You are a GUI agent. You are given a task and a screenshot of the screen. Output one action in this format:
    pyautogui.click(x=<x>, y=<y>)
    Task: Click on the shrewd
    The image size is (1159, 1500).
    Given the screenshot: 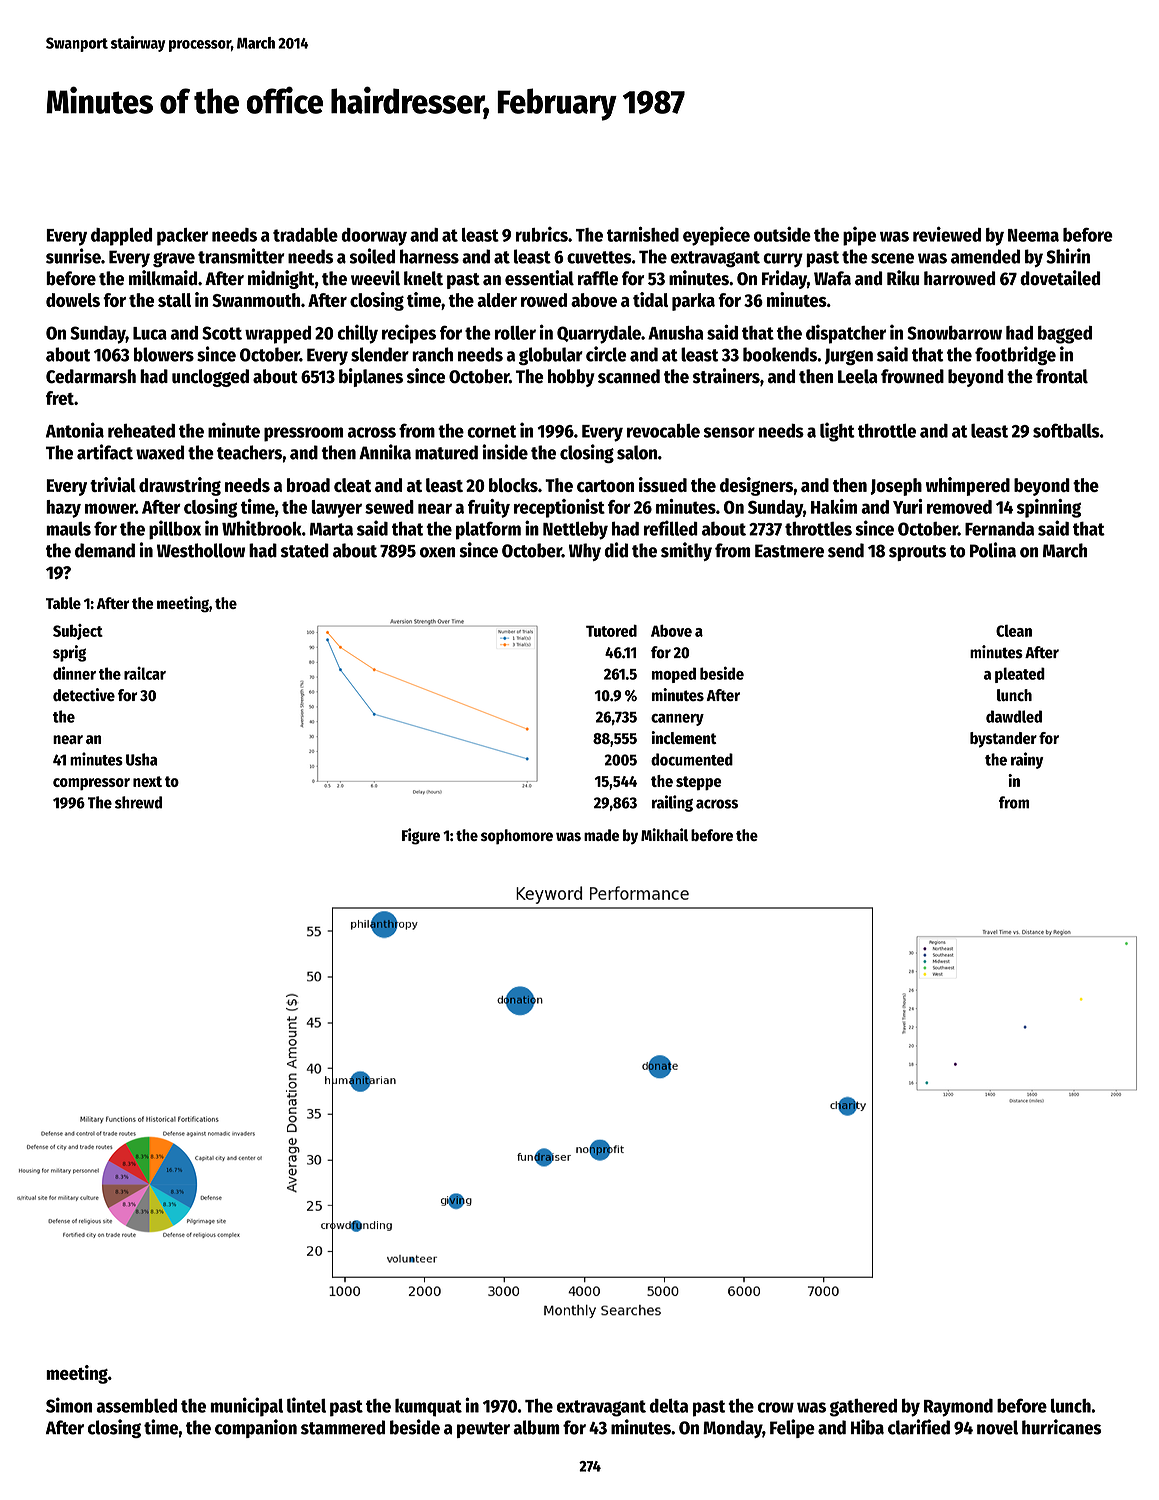 What is the action you would take?
    pyautogui.click(x=138, y=802)
